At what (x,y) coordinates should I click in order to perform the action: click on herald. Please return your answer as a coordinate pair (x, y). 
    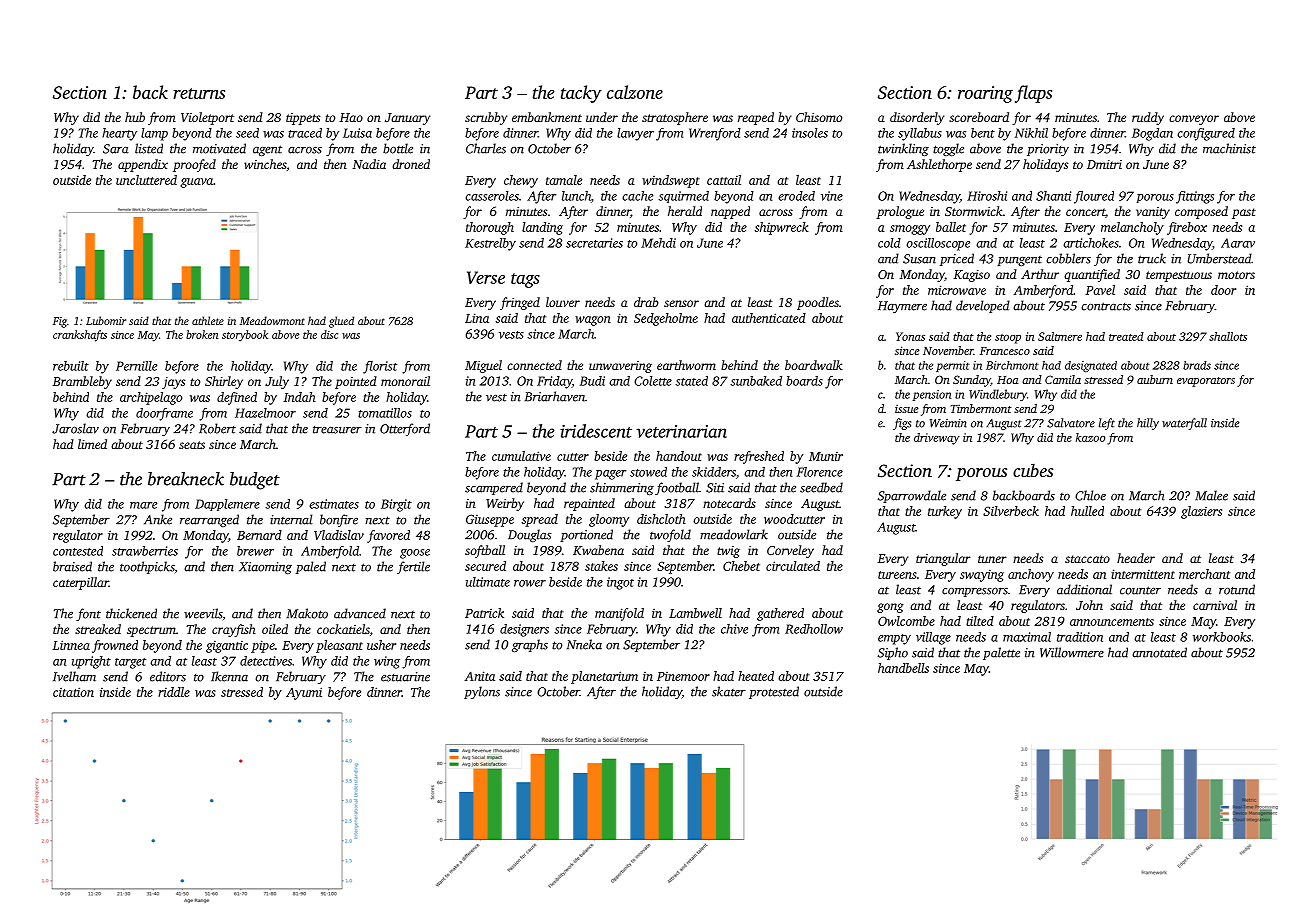
    Looking at the image, I should click on (685, 211).
